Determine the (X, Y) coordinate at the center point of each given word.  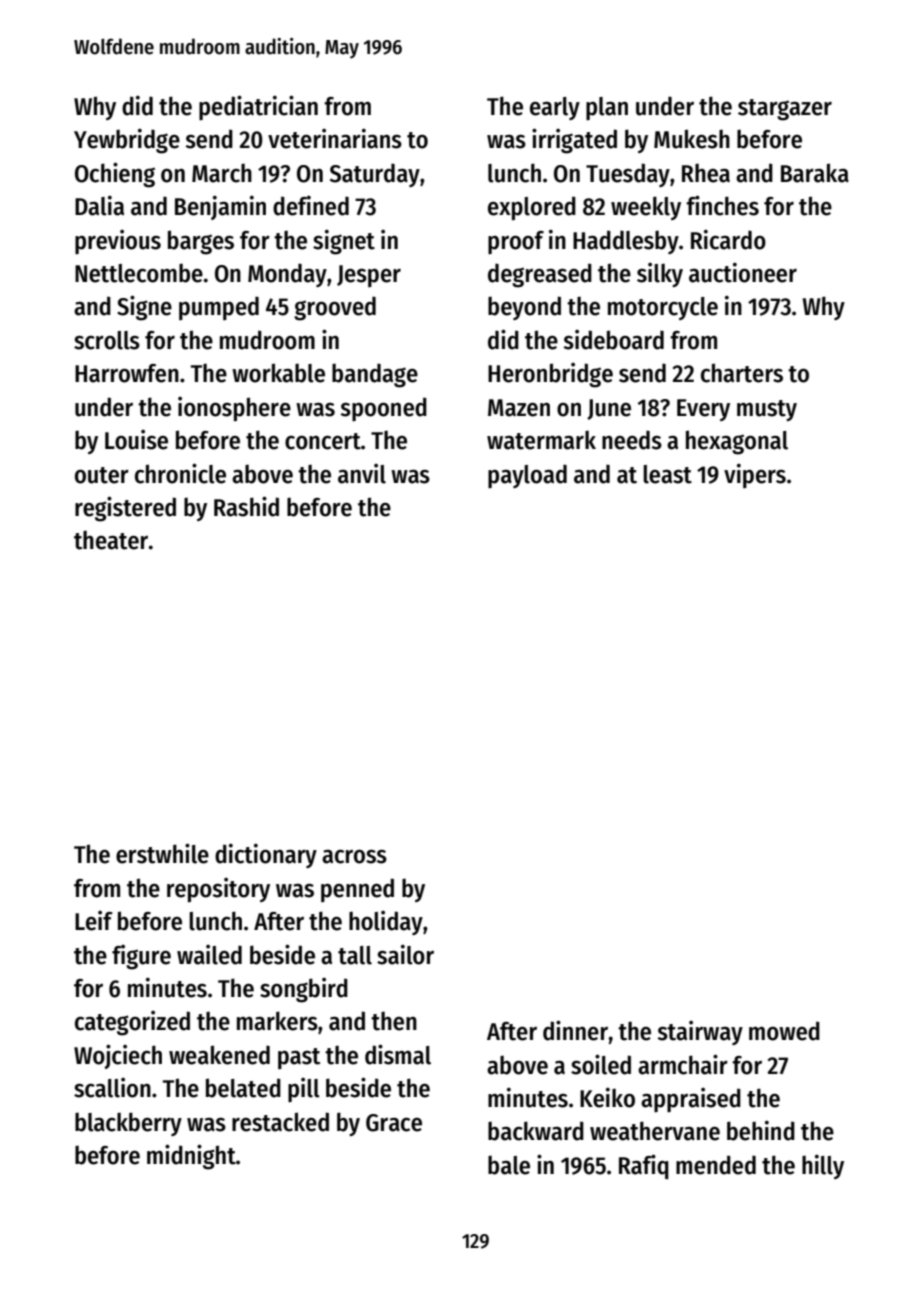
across (354, 857)
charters (742, 373)
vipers (755, 475)
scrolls (107, 340)
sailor (405, 954)
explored (532, 208)
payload (527, 476)
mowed (784, 1031)
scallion (112, 1088)
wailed (209, 955)
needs (632, 440)
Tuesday (628, 175)
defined (311, 205)
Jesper (369, 276)
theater (111, 540)
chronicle (180, 473)
